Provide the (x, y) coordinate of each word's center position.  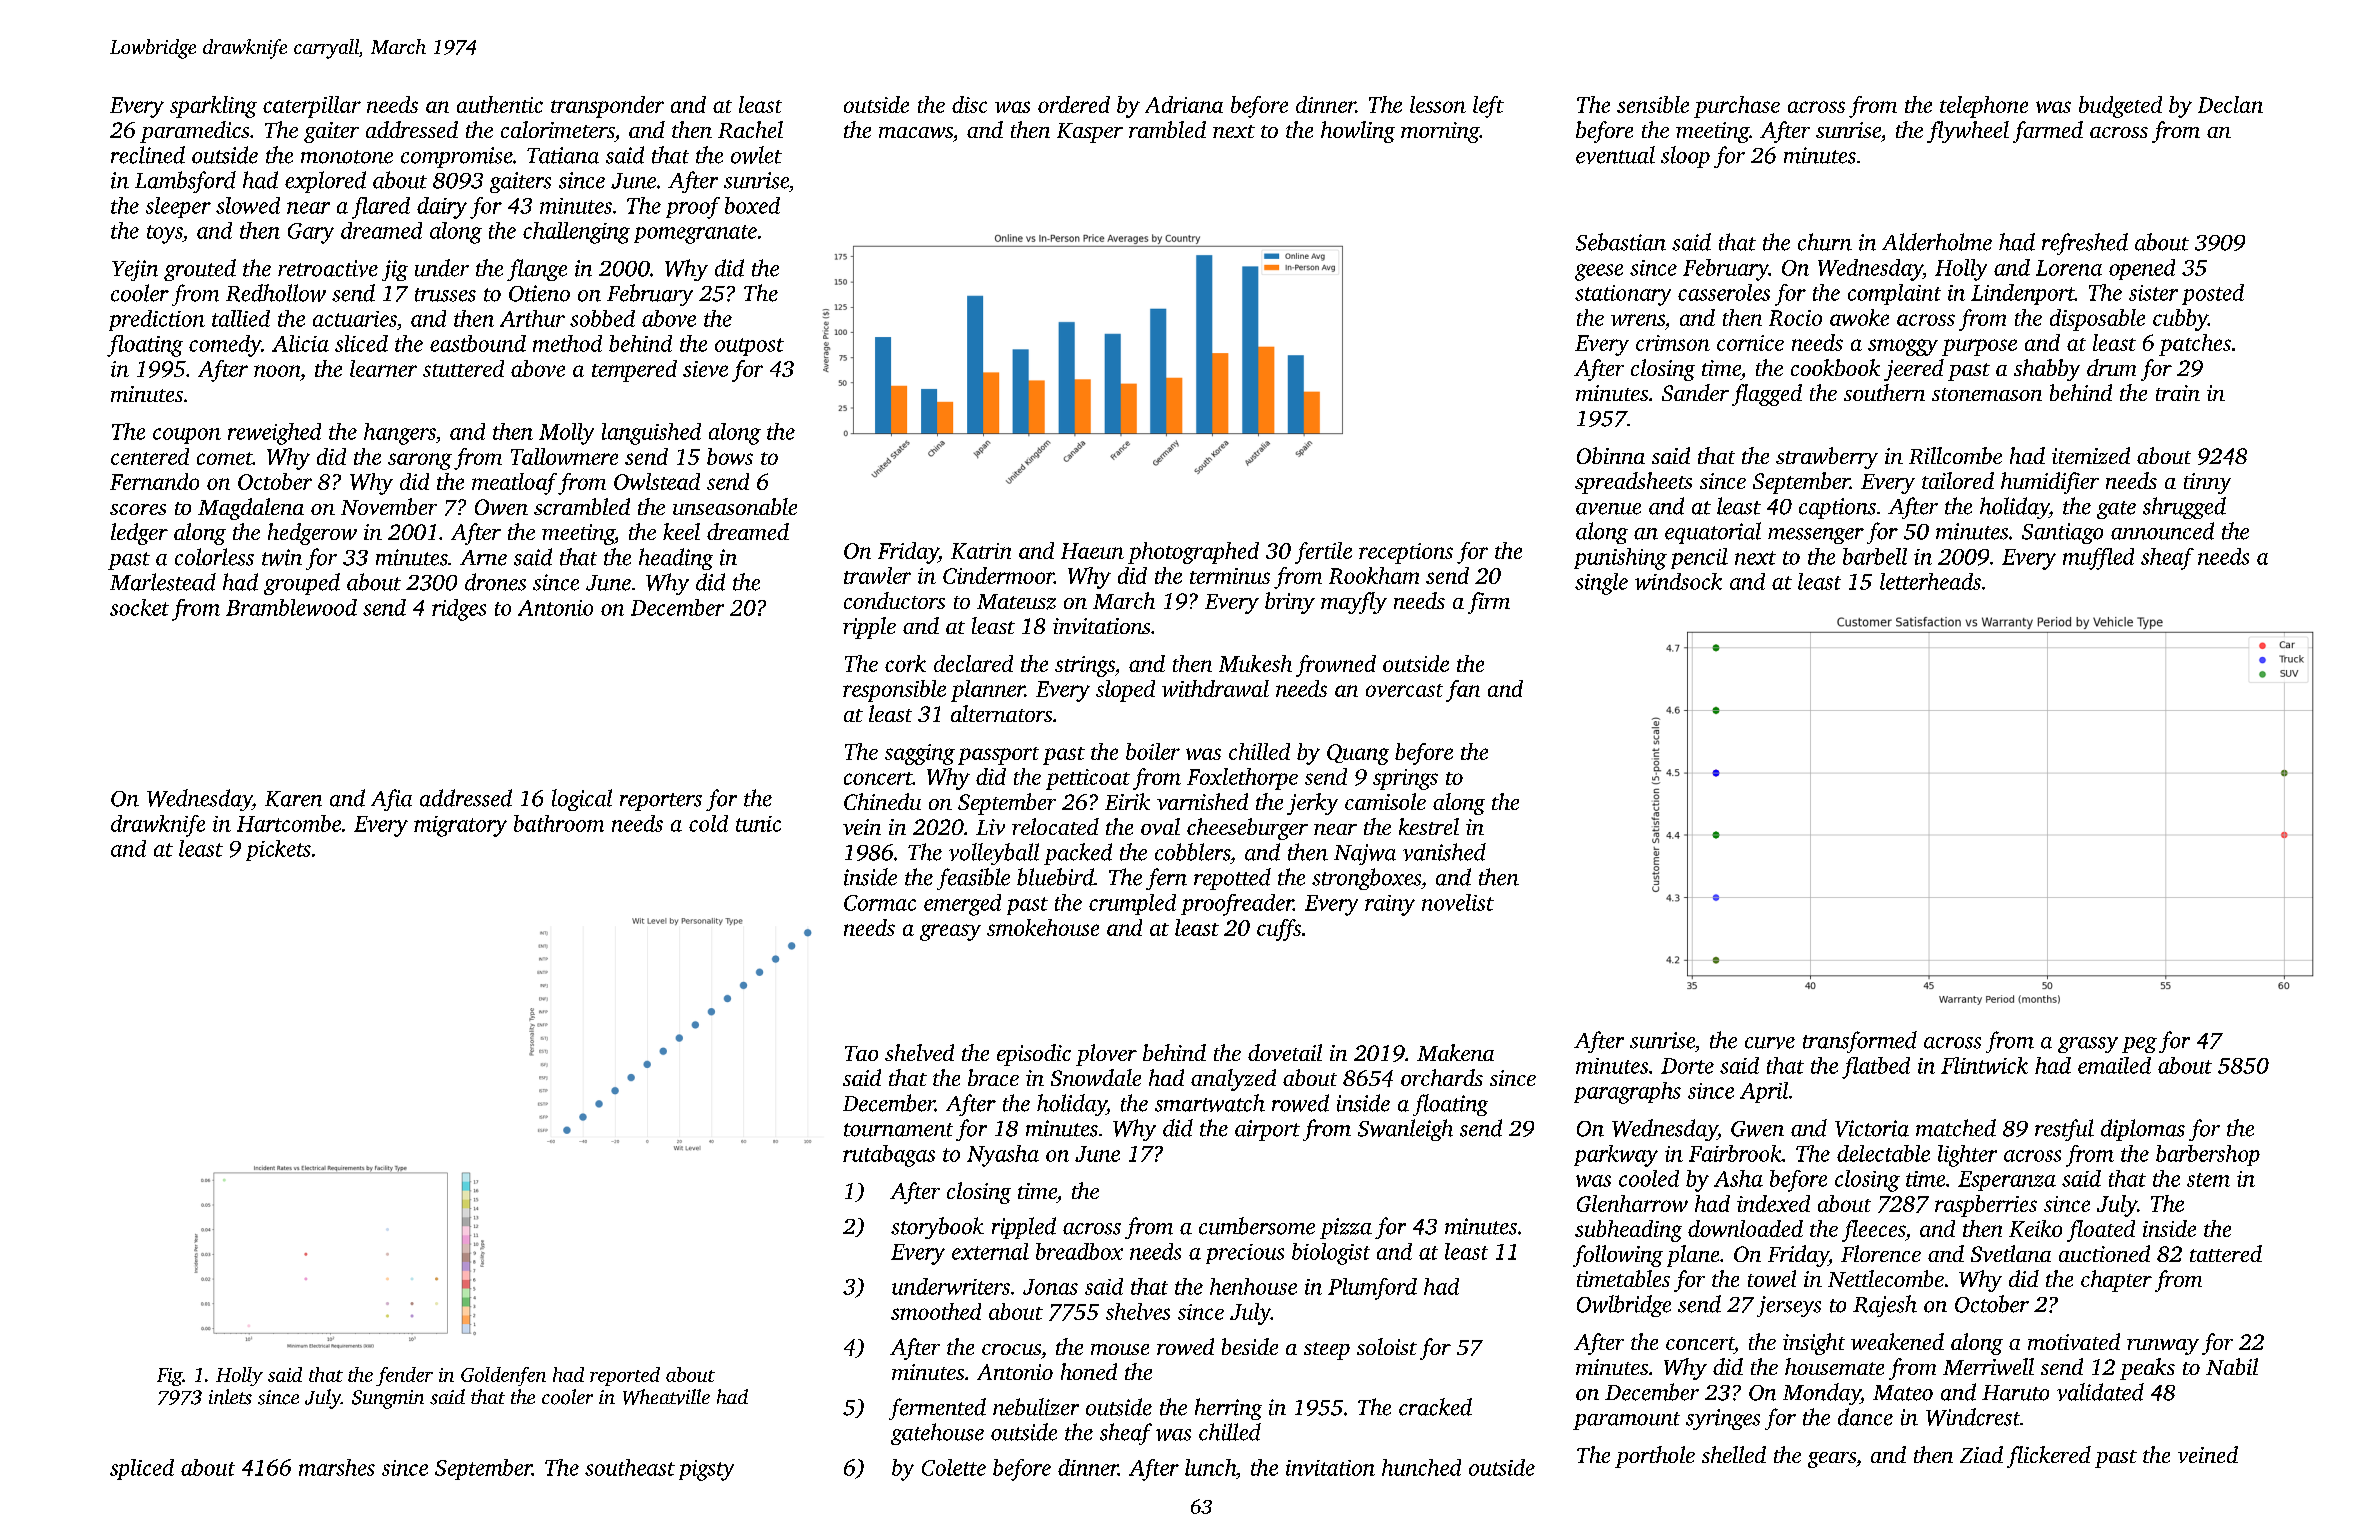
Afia (391, 800)
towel (1772, 1278)
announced (2162, 531)
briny (1290, 603)
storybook (937, 1228)
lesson (1438, 104)
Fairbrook (1735, 1153)
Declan (2230, 104)
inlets (230, 1397)
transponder (607, 107)
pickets (278, 850)
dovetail (1285, 1052)
